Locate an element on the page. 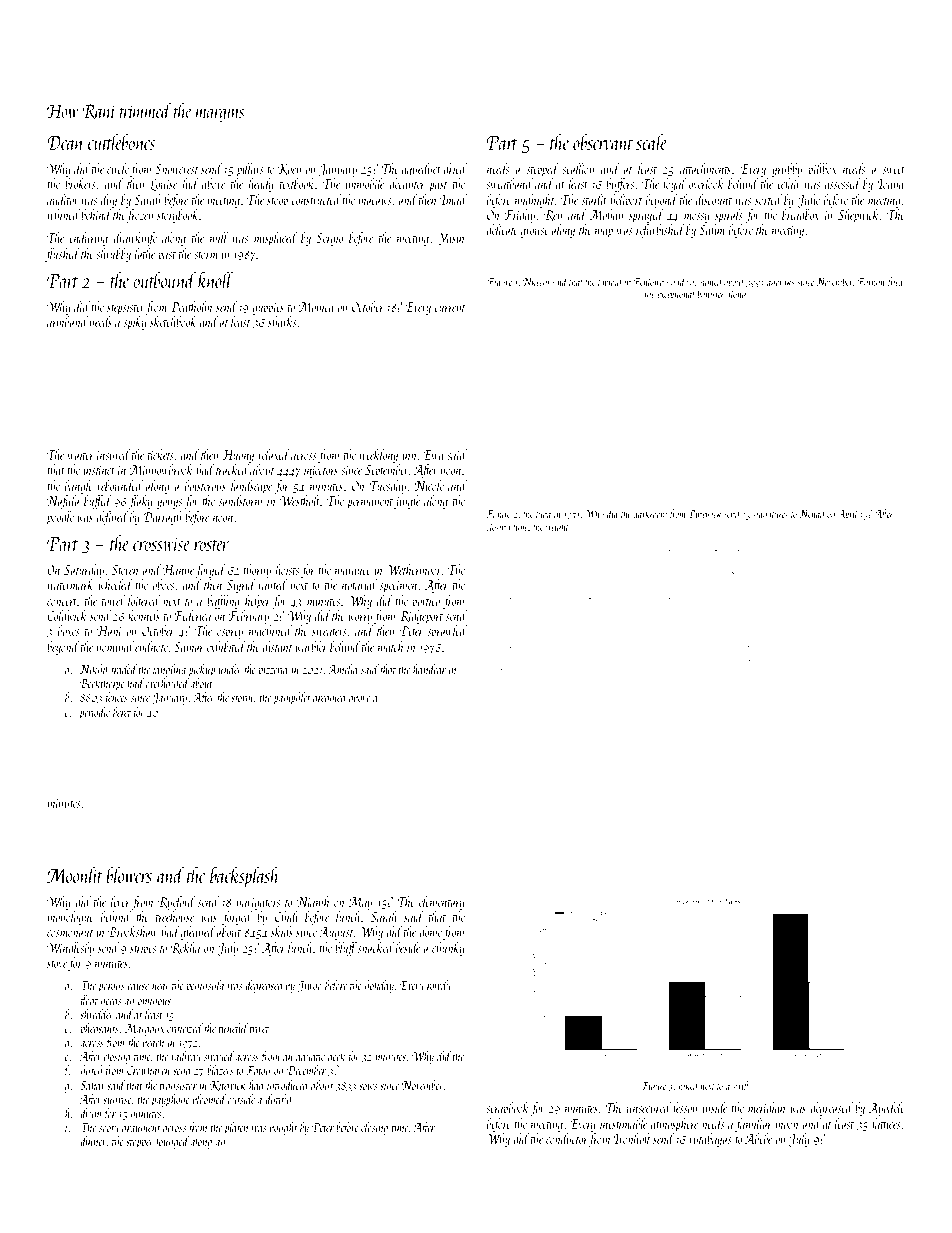 This image has height=1233, width=952. mossy is located at coordinates (697, 218).
